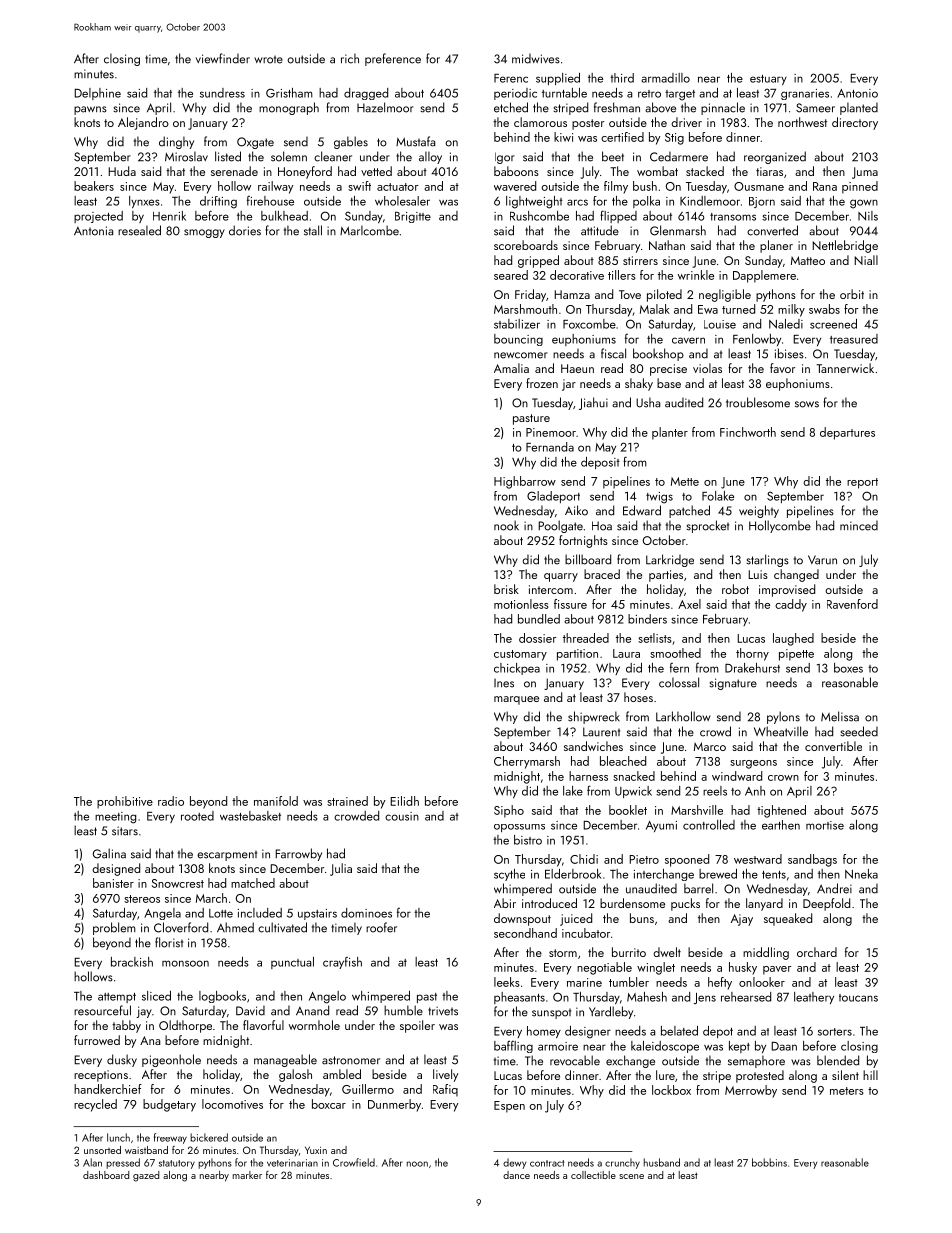 The height and width of the image is (1233, 952). What do you see at coordinates (350, 58) in the image?
I see `rich` at bounding box center [350, 58].
